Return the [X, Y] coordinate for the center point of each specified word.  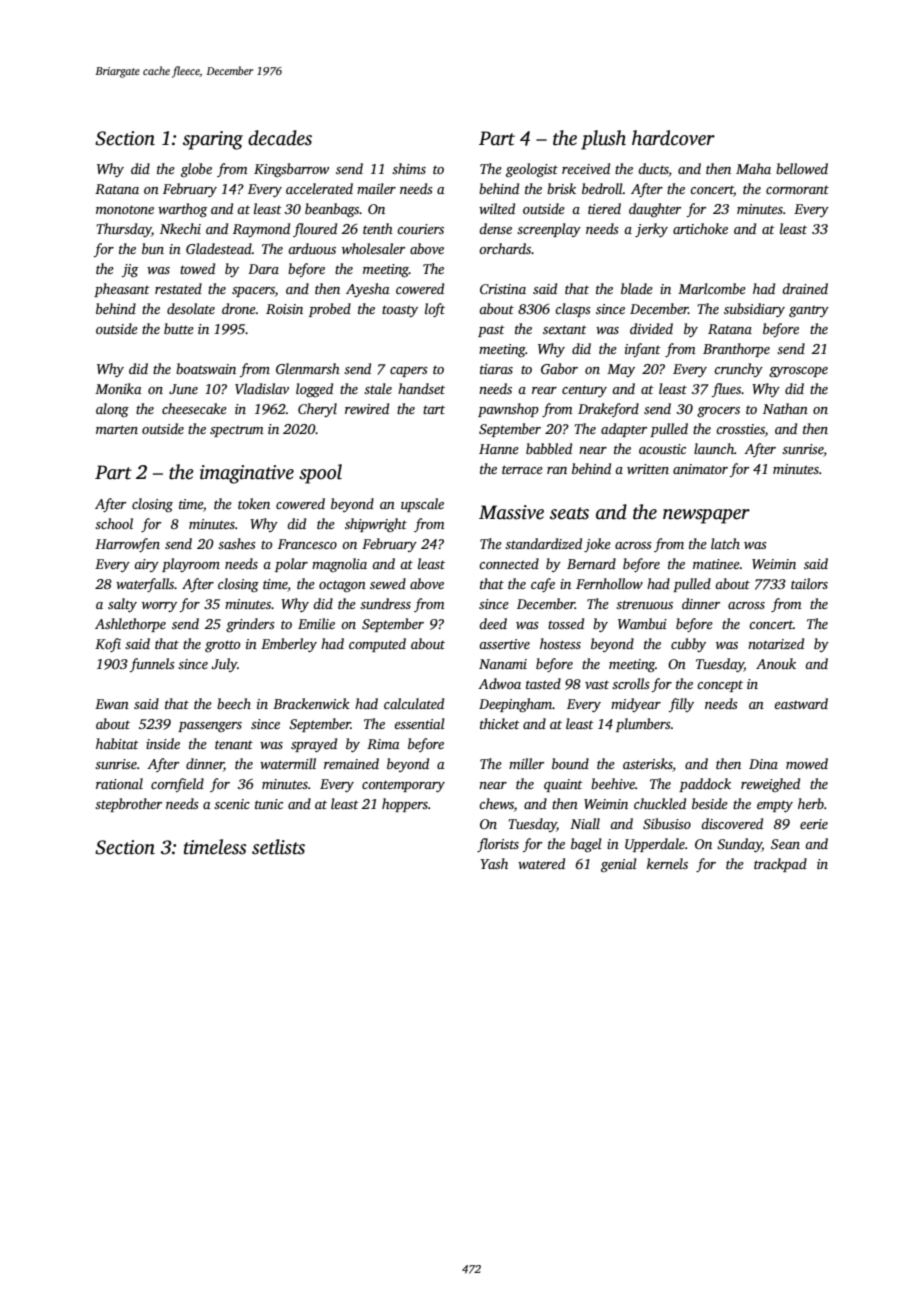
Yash [494, 863]
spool [320, 474]
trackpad [780, 865]
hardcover [673, 138]
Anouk [776, 663]
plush [603, 140]
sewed [388, 583]
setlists [278, 847]
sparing [213, 140]
